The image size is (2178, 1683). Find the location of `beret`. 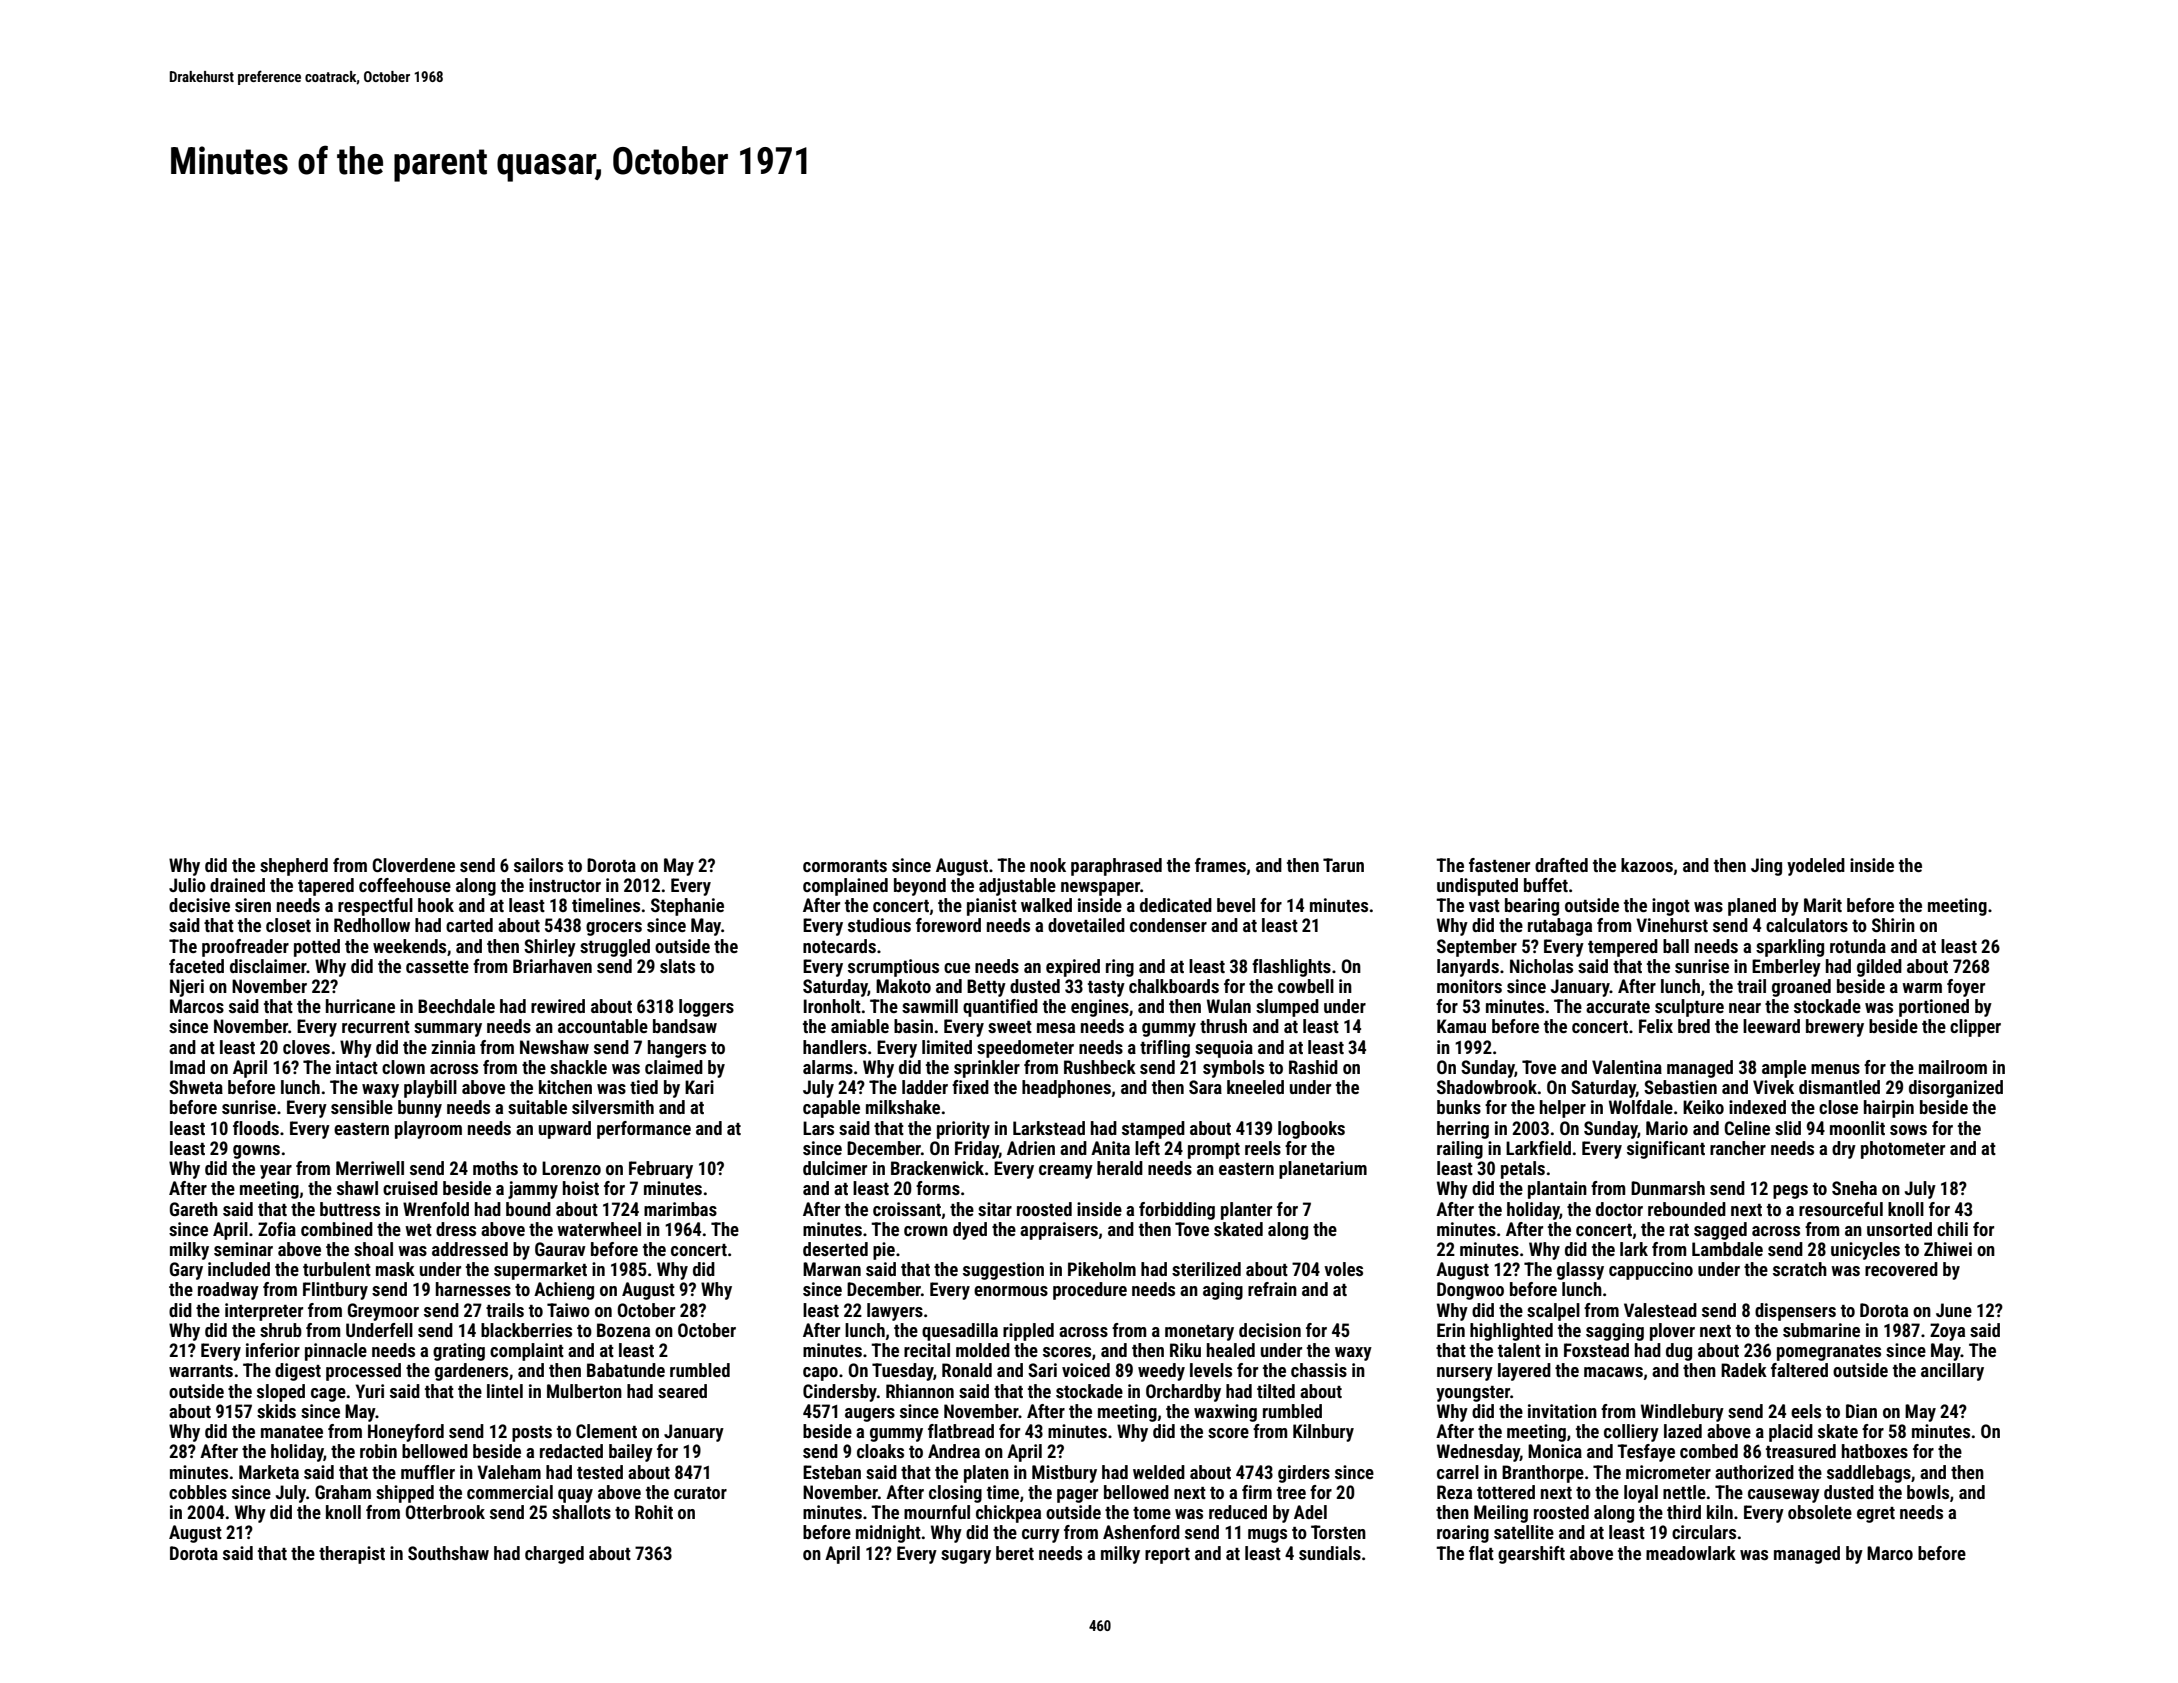

beret is located at coordinates (1015, 1553).
